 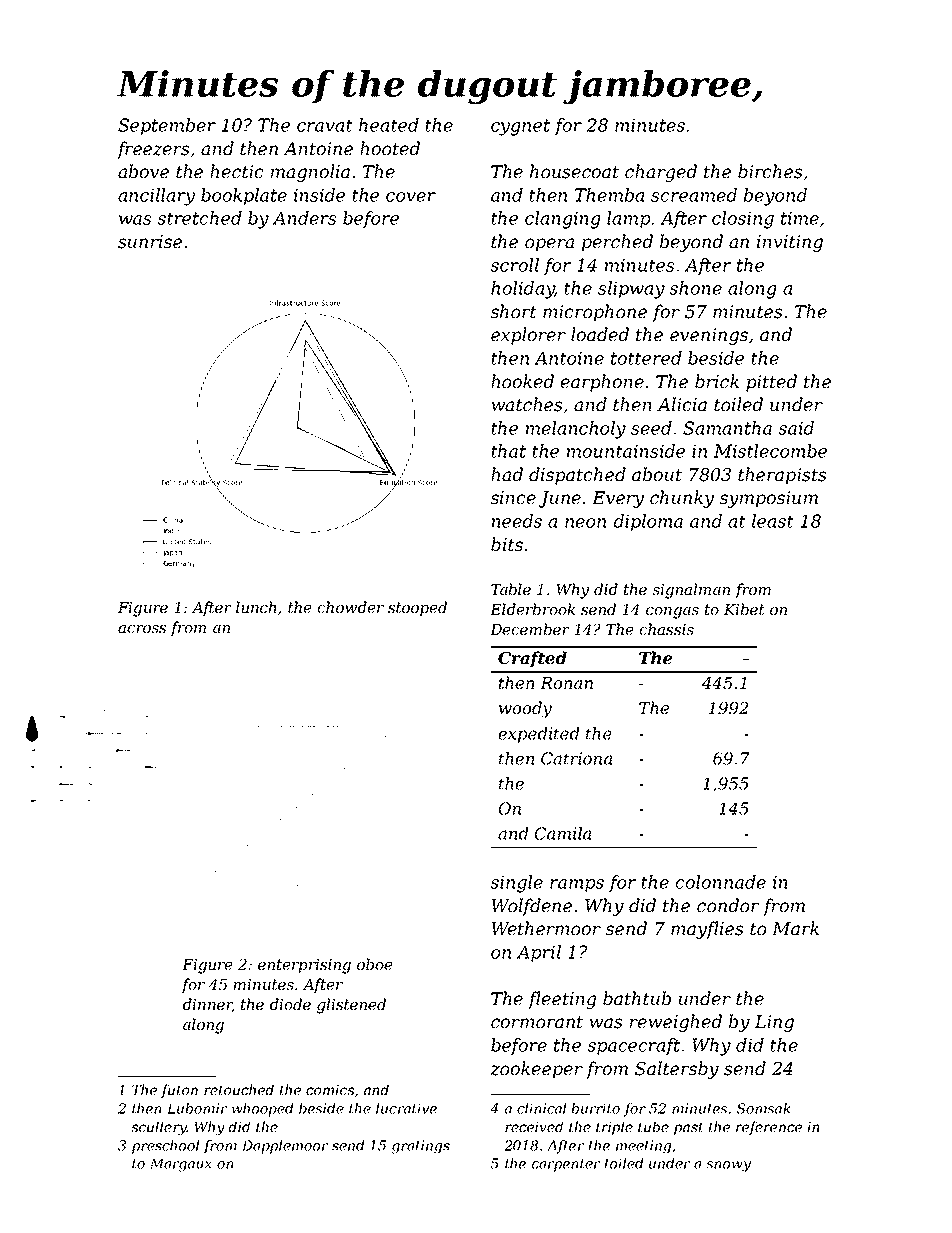 What do you see at coordinates (153, 150) in the page?
I see `freezers` at bounding box center [153, 150].
